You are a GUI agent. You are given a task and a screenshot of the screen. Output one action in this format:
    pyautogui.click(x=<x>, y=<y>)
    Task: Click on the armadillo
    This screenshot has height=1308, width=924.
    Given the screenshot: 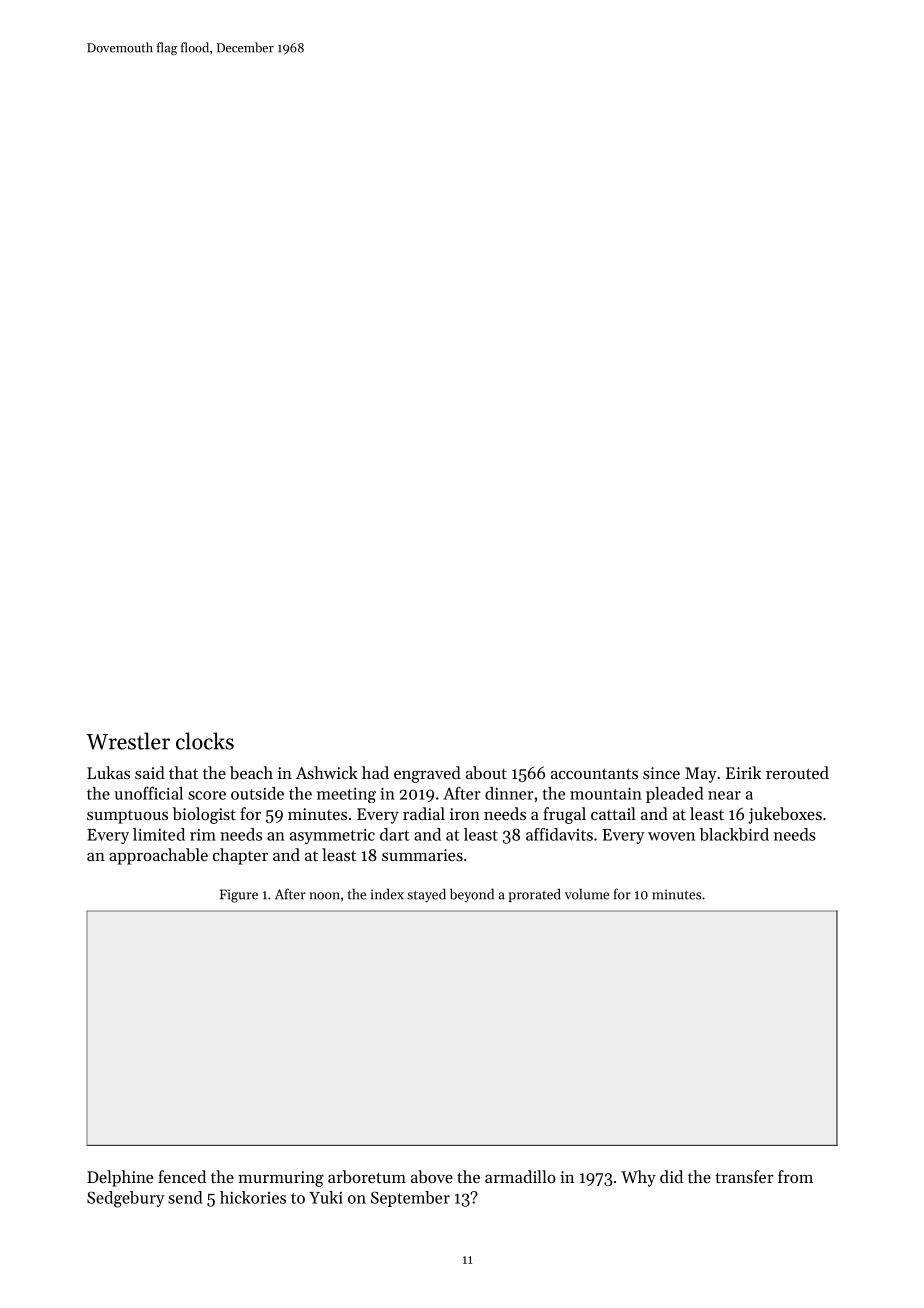 What is the action you would take?
    pyautogui.click(x=520, y=1176)
